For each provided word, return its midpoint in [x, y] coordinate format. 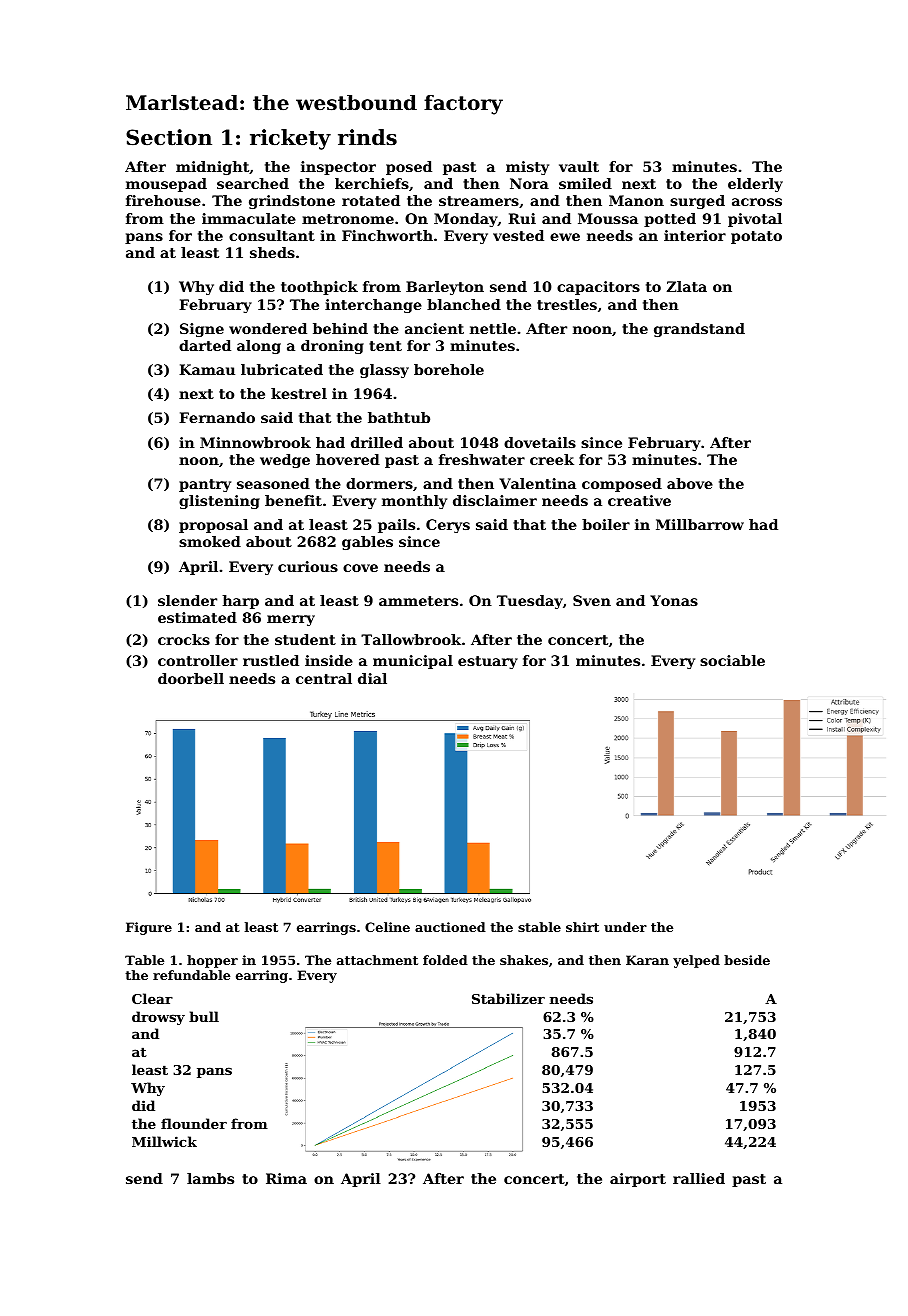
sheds [272, 252]
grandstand [699, 330]
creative [639, 500]
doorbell [191, 678]
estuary [488, 662]
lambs [210, 1178]
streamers [479, 201]
